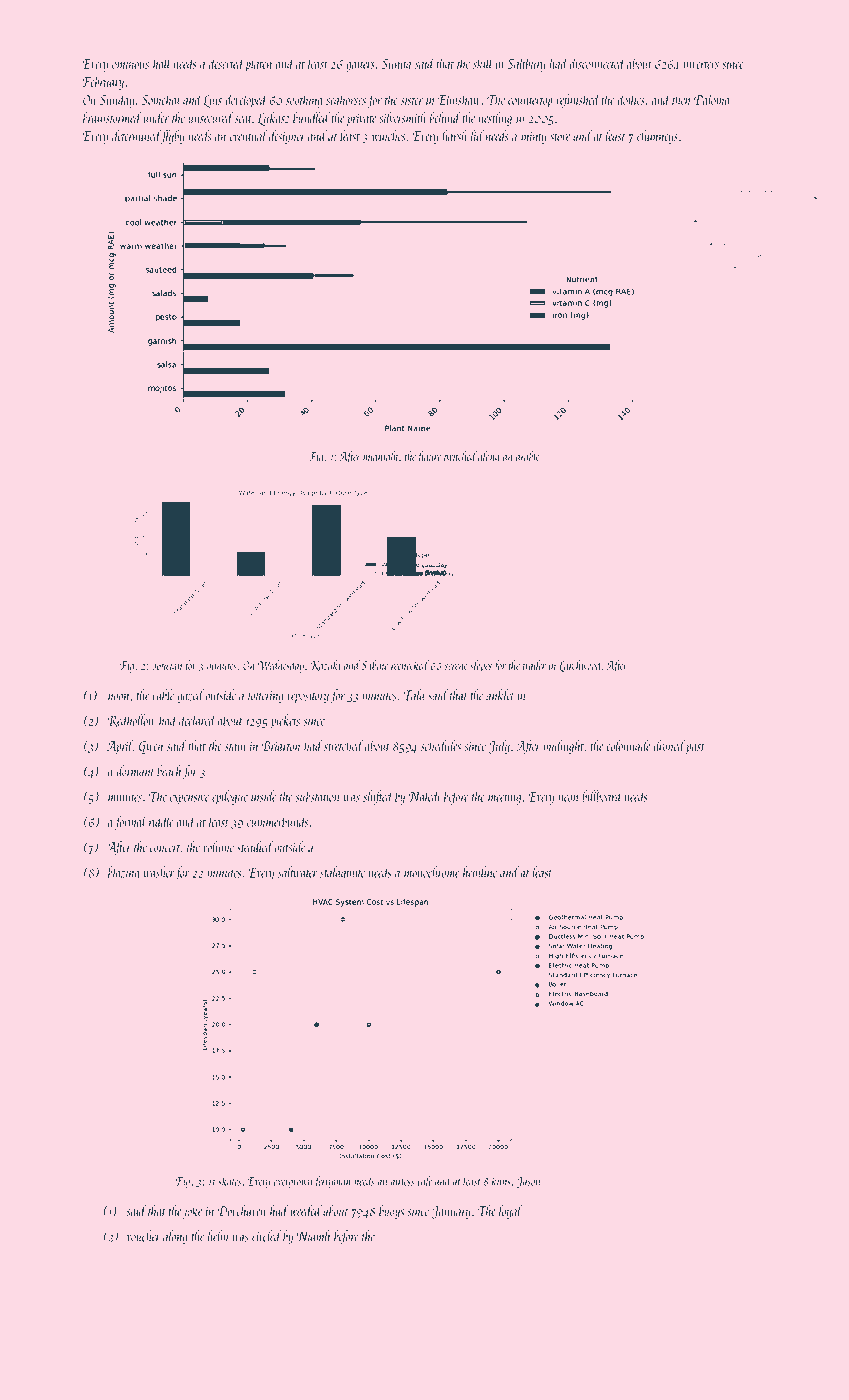 This image has height=1400, width=849. Describe the element at coordinates (258, 64) in the image. I see `platen` at that location.
